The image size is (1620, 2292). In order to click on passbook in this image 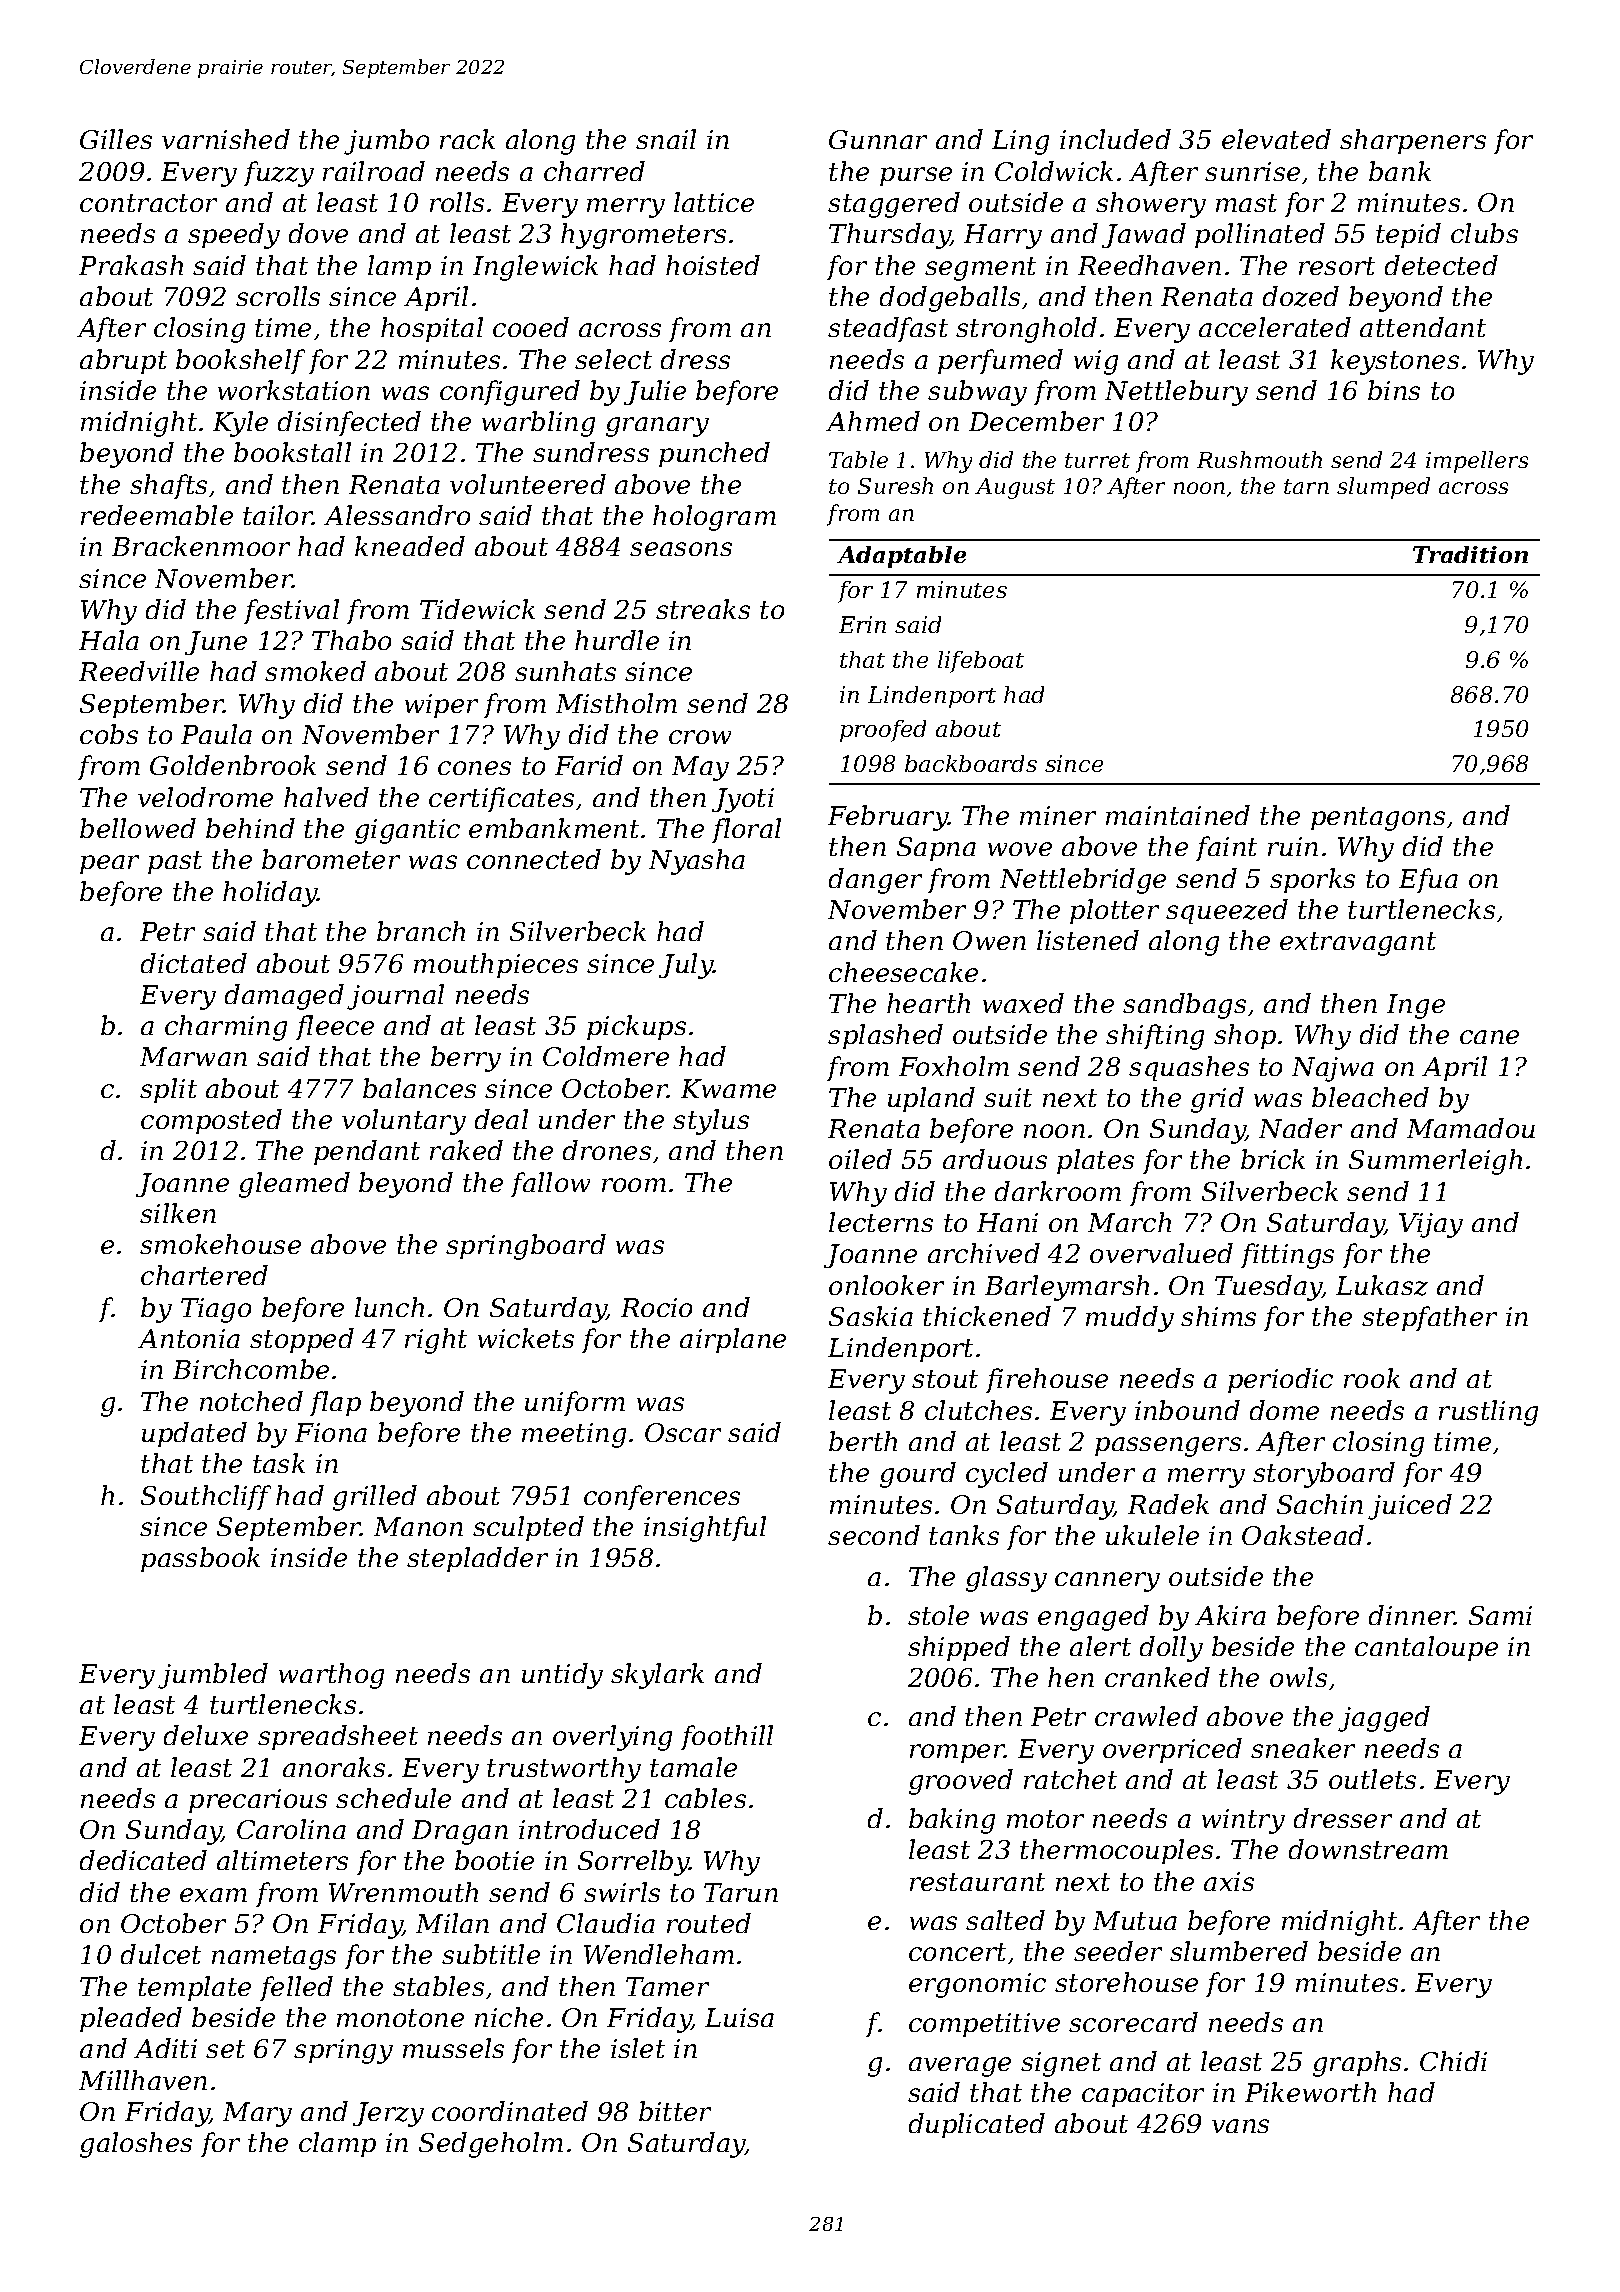, I will do `click(200, 1559)`.
